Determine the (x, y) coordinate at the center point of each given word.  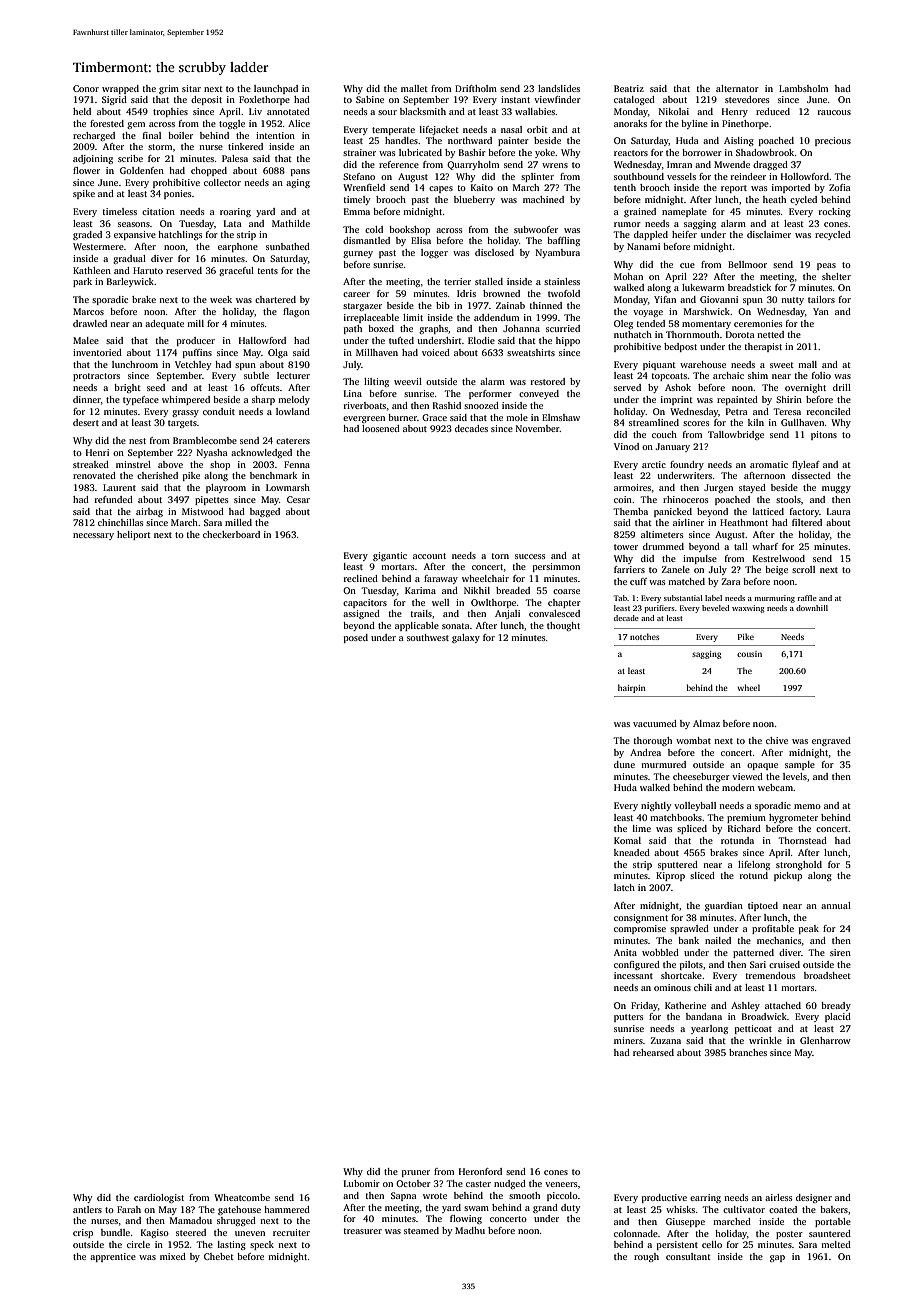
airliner (688, 522)
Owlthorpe (494, 603)
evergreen (364, 419)
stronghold (799, 865)
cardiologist (159, 1198)
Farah (129, 1209)
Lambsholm (803, 88)
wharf (765, 546)
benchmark (273, 475)
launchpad (276, 89)
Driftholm (476, 88)
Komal (627, 840)
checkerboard (231, 534)
